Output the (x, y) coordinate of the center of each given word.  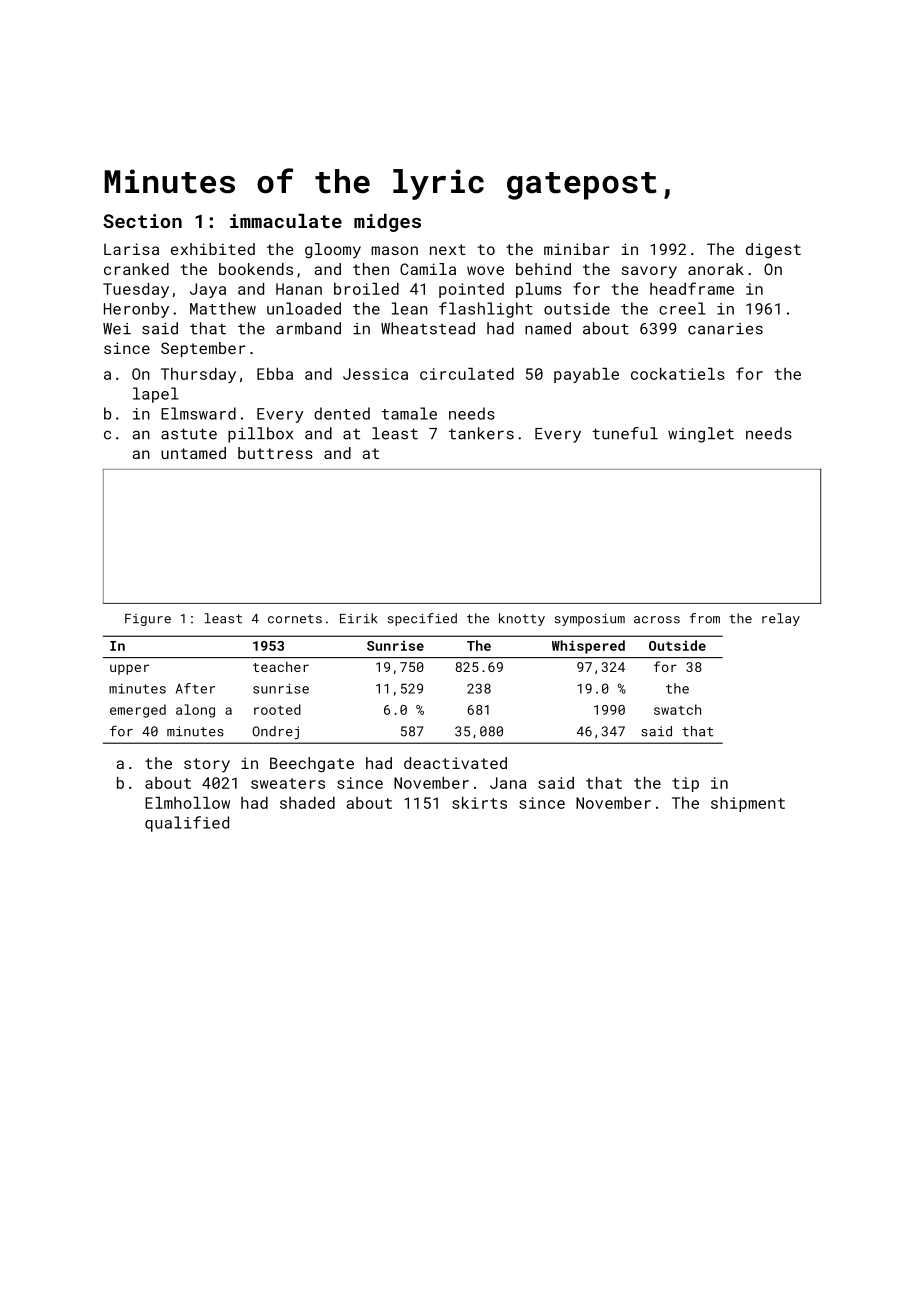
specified (422, 619)
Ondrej (275, 732)
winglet (701, 435)
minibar (576, 249)
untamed (193, 453)
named (548, 328)
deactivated (455, 763)
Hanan (299, 289)
